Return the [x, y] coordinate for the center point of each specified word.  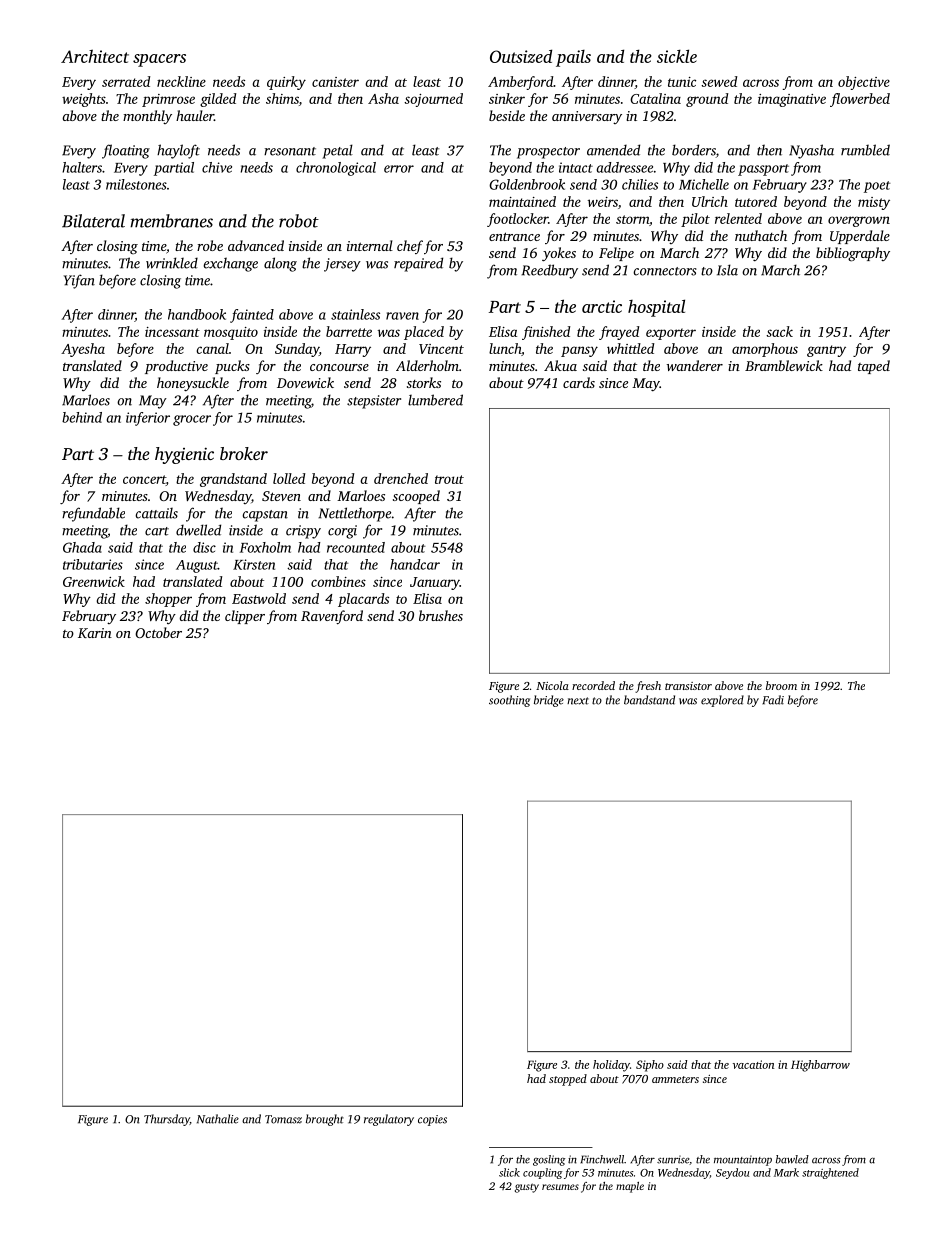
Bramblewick [784, 365]
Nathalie [218, 1119]
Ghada [82, 547]
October [158, 632]
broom [781, 685]
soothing [509, 701]
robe [210, 245]
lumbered [435, 400]
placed [424, 333]
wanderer [695, 365]
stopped [568, 1080]
